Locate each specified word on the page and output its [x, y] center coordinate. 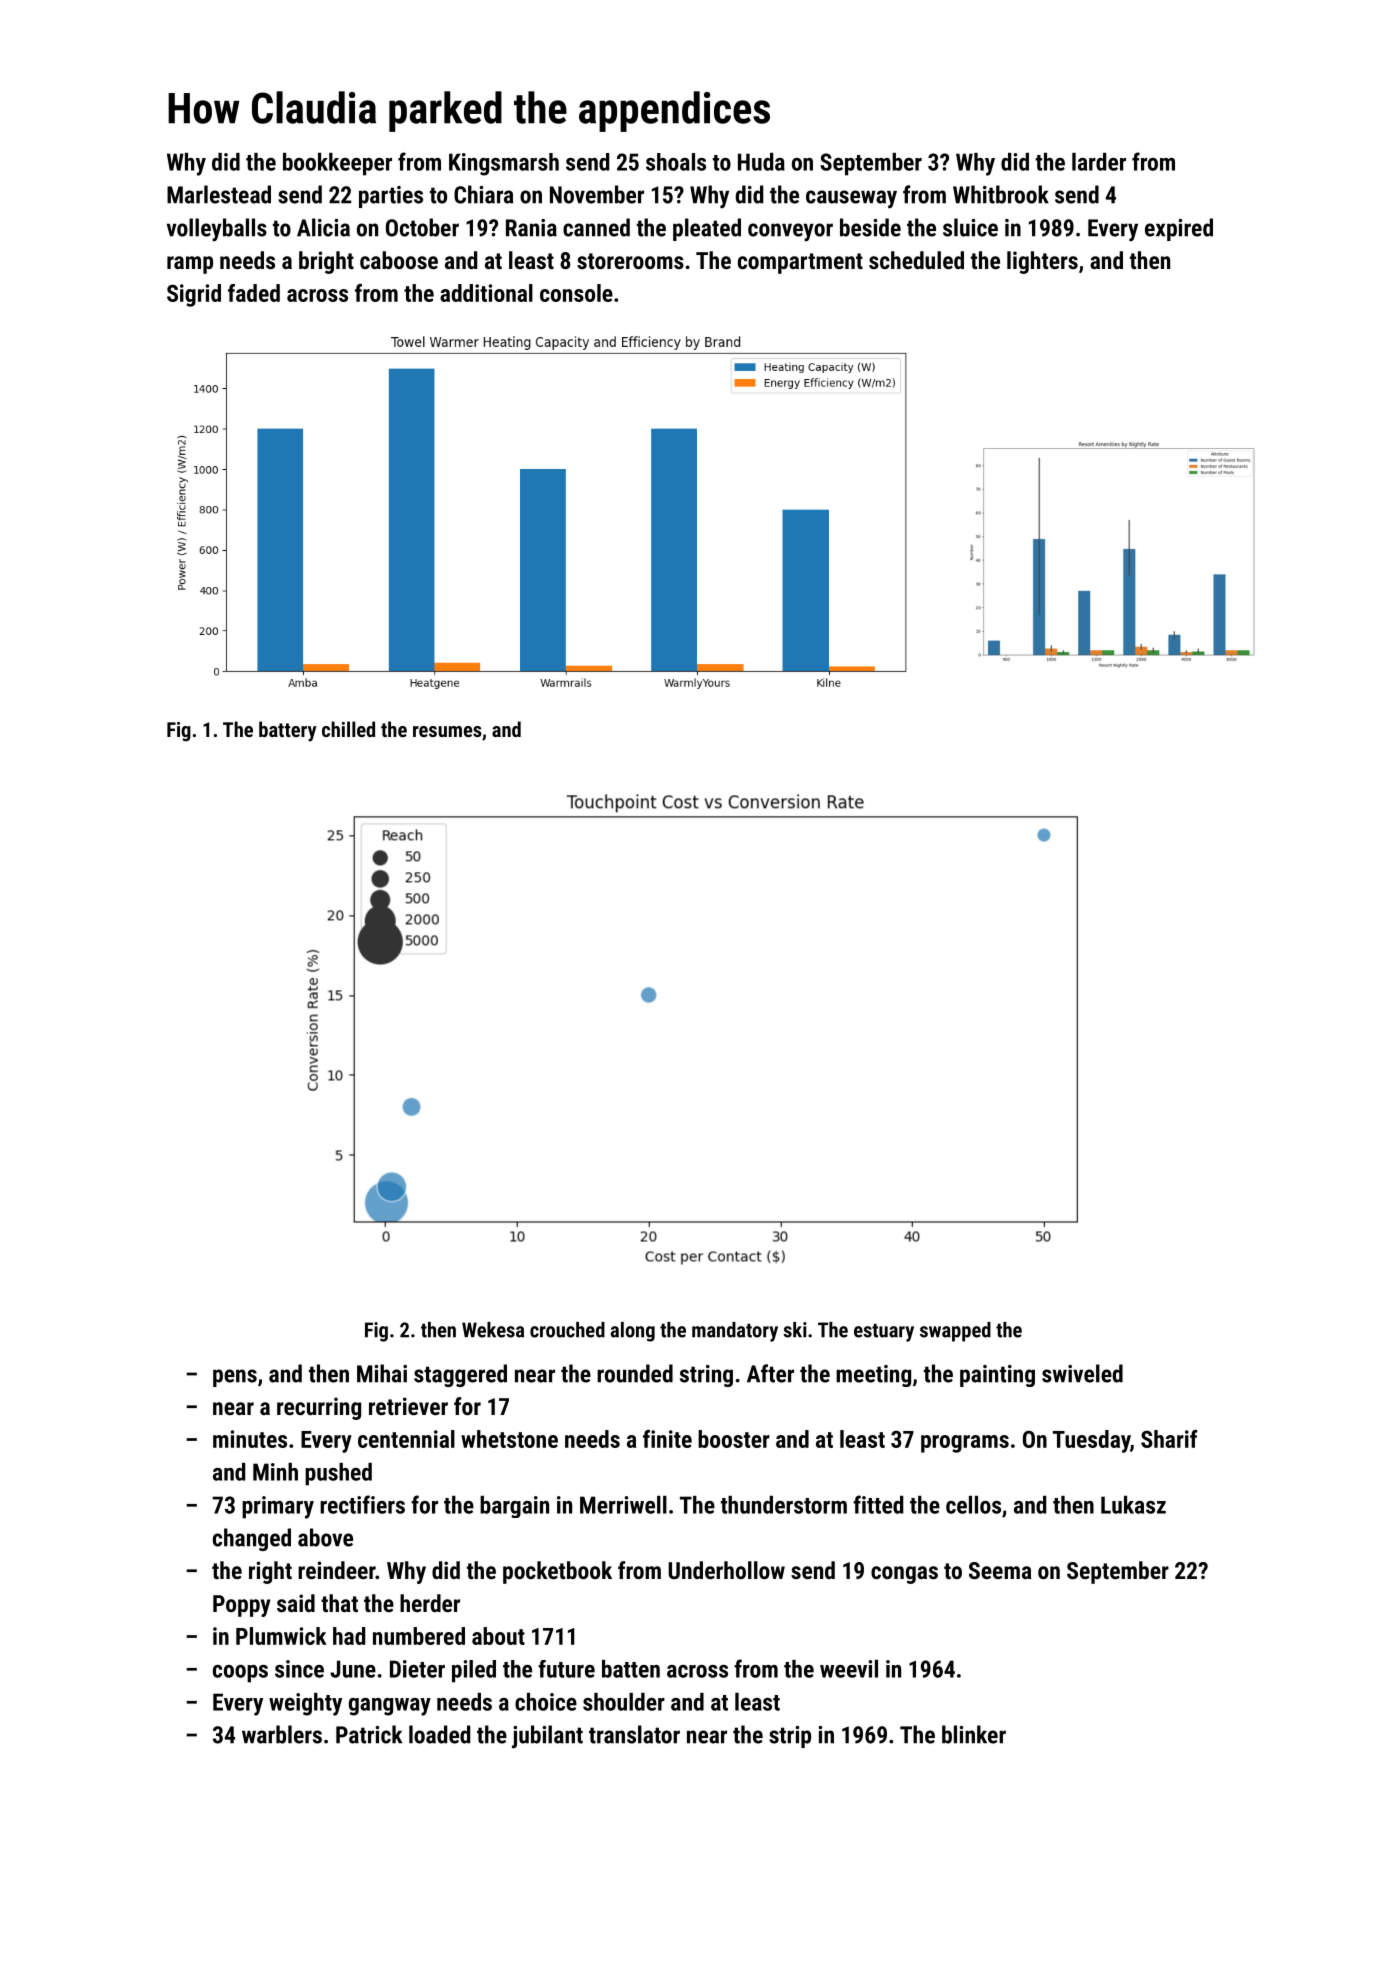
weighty [305, 1704]
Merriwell [623, 1505]
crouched [567, 1330]
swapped [955, 1332]
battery [288, 731]
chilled [348, 729]
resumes [447, 731]
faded [254, 293]
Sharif [1169, 1439]
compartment [800, 263]
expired [1179, 229]
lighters [1042, 262]
